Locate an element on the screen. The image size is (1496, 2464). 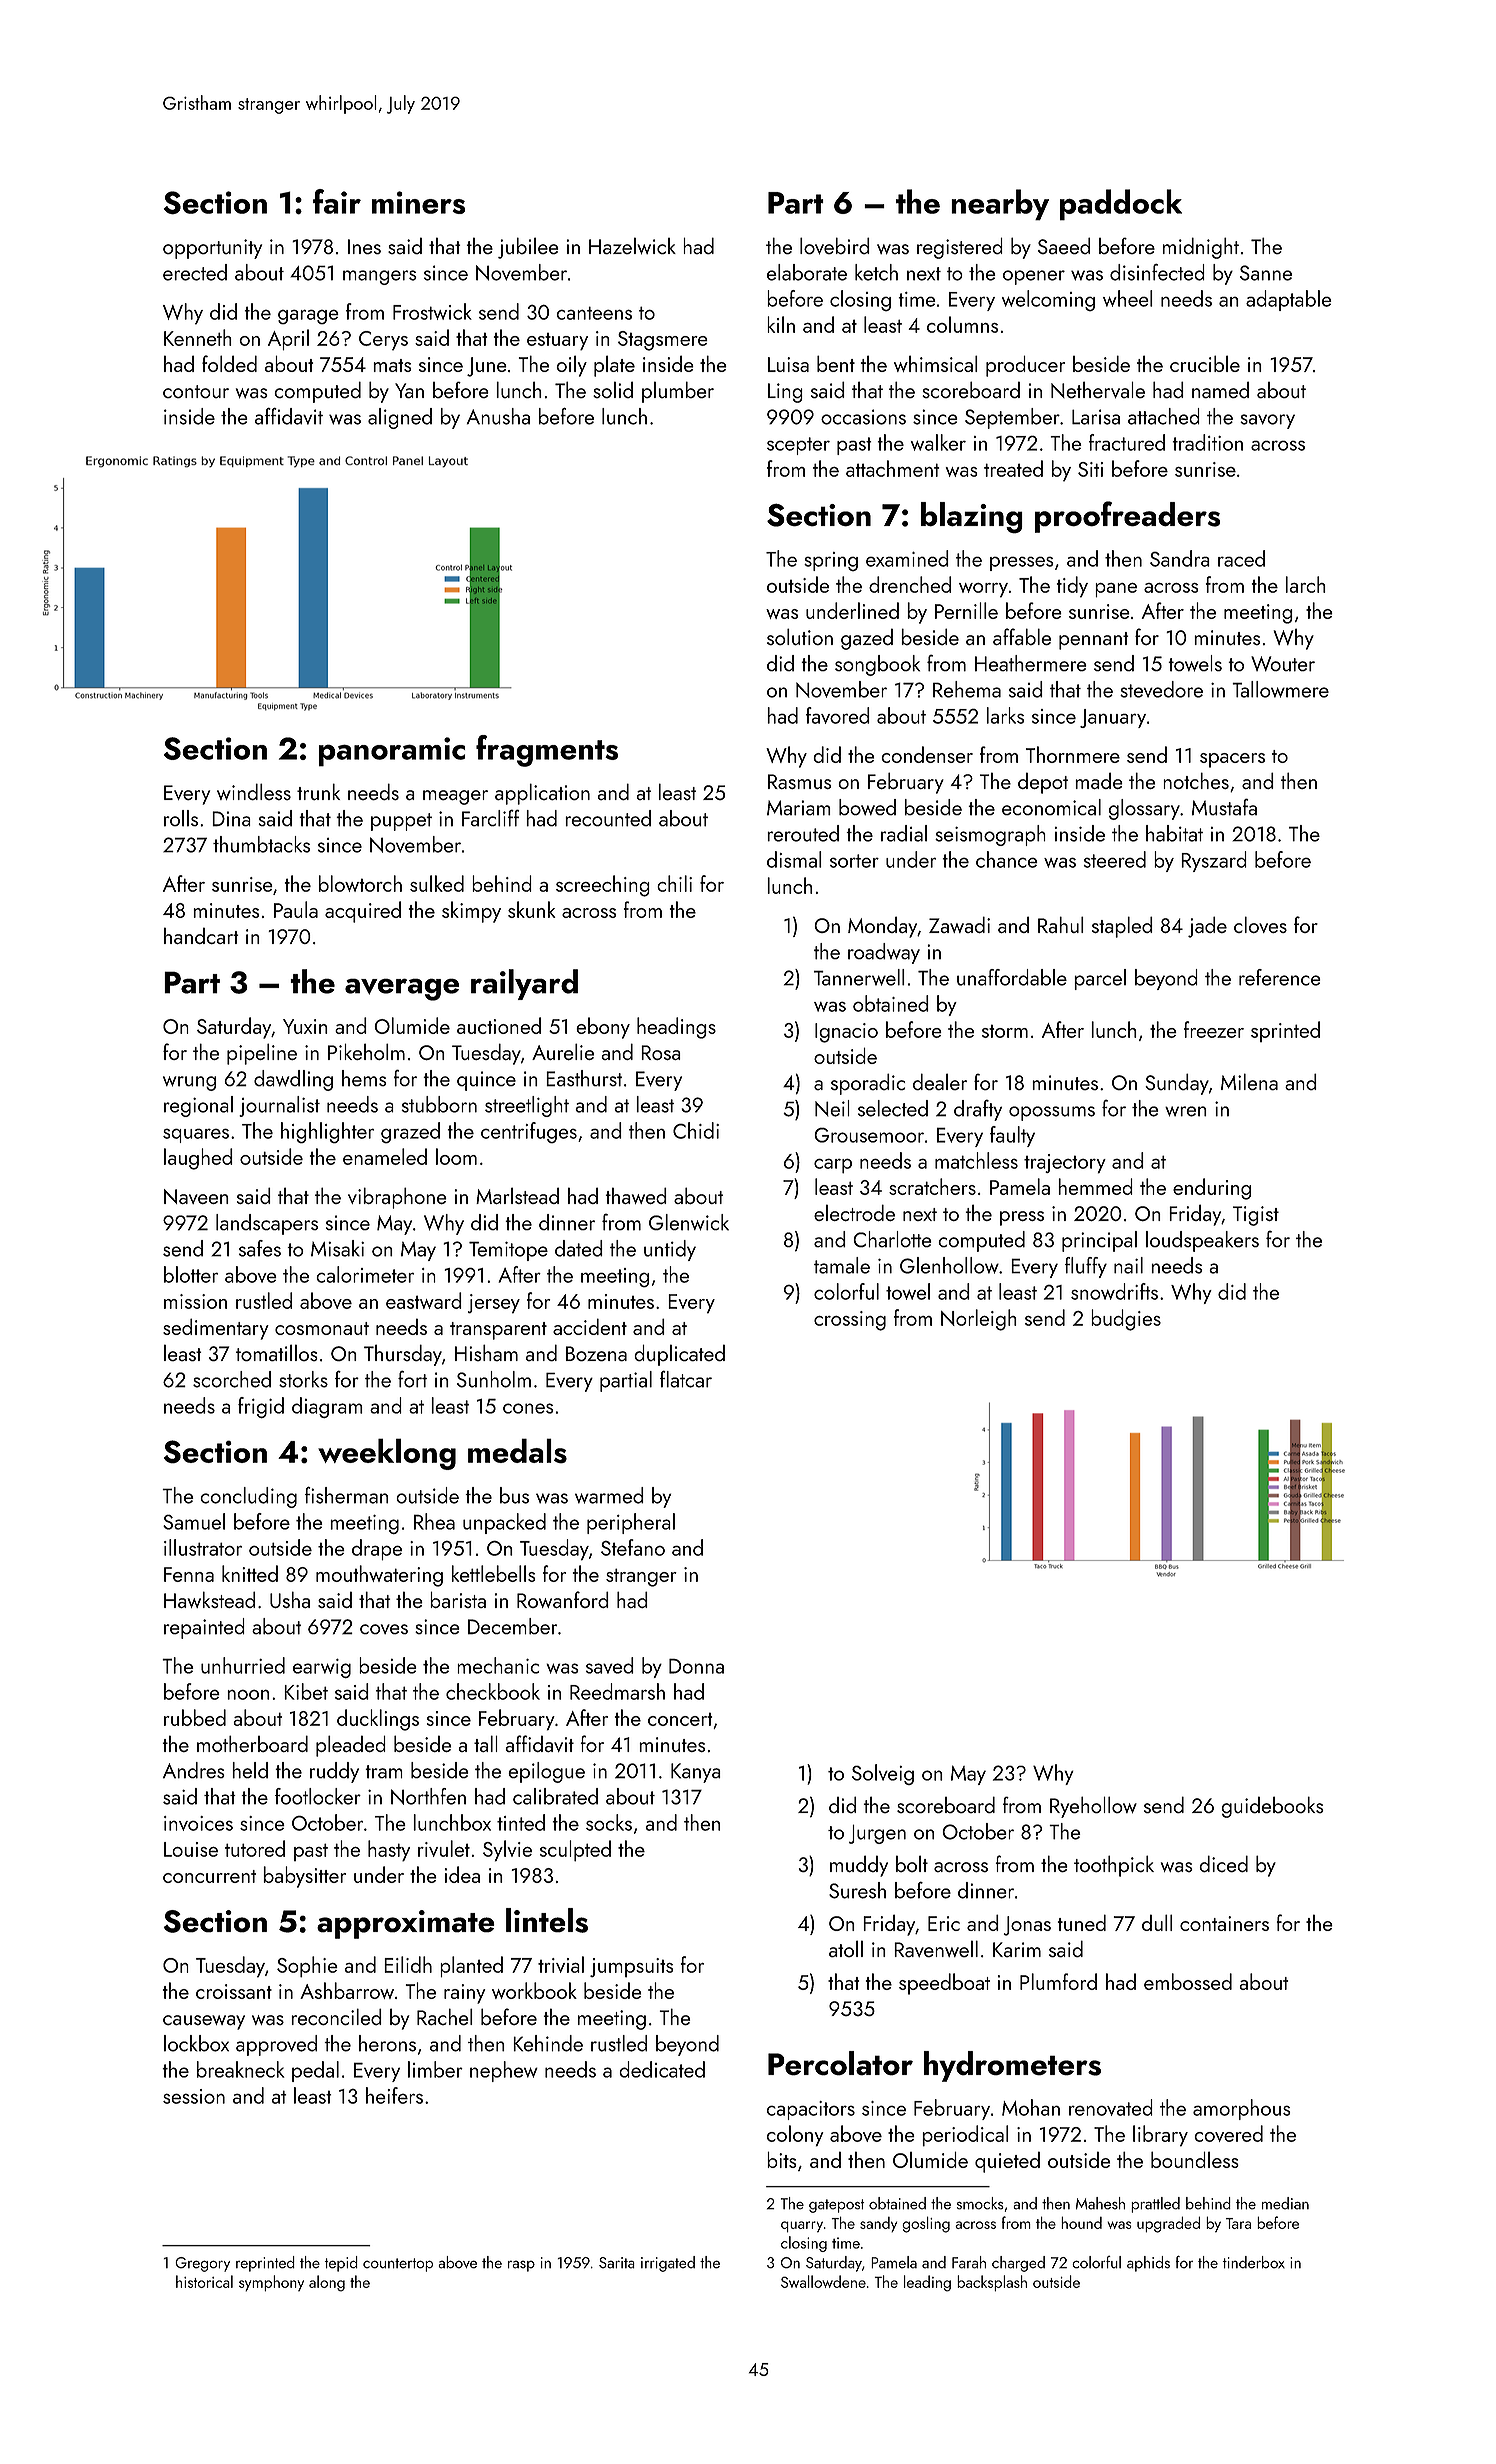
miners is located at coordinates (418, 202).
